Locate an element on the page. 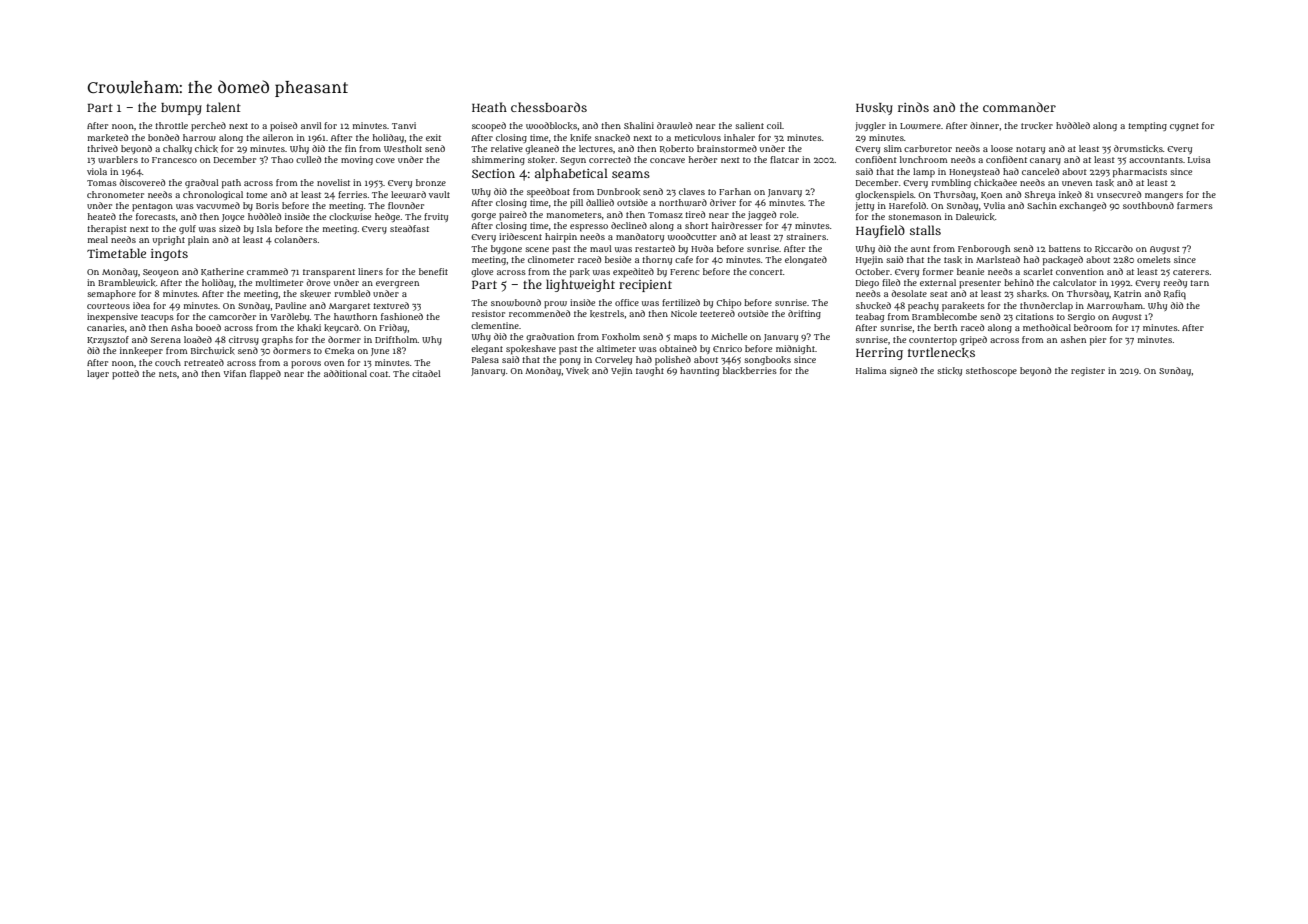 This image has height=924, width=1308. lunchroom is located at coordinates (923, 159).
